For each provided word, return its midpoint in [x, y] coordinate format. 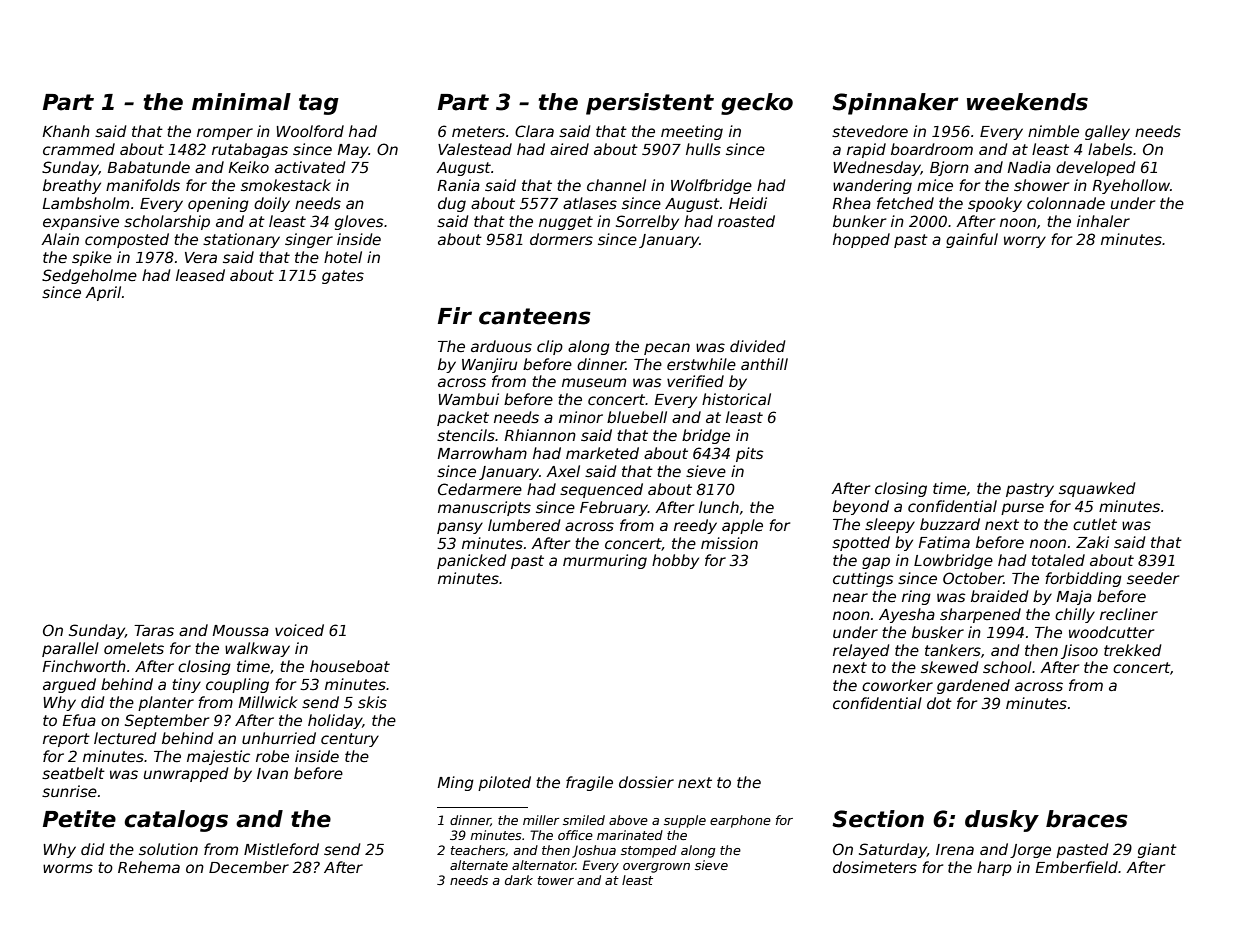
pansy [460, 528]
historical [736, 399]
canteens [535, 316]
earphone [740, 821]
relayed [861, 651]
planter [166, 703]
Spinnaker [895, 104]
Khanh [66, 131]
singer [309, 240]
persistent [650, 104]
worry [1025, 242]
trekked [1133, 650]
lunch [719, 507]
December [249, 867]
